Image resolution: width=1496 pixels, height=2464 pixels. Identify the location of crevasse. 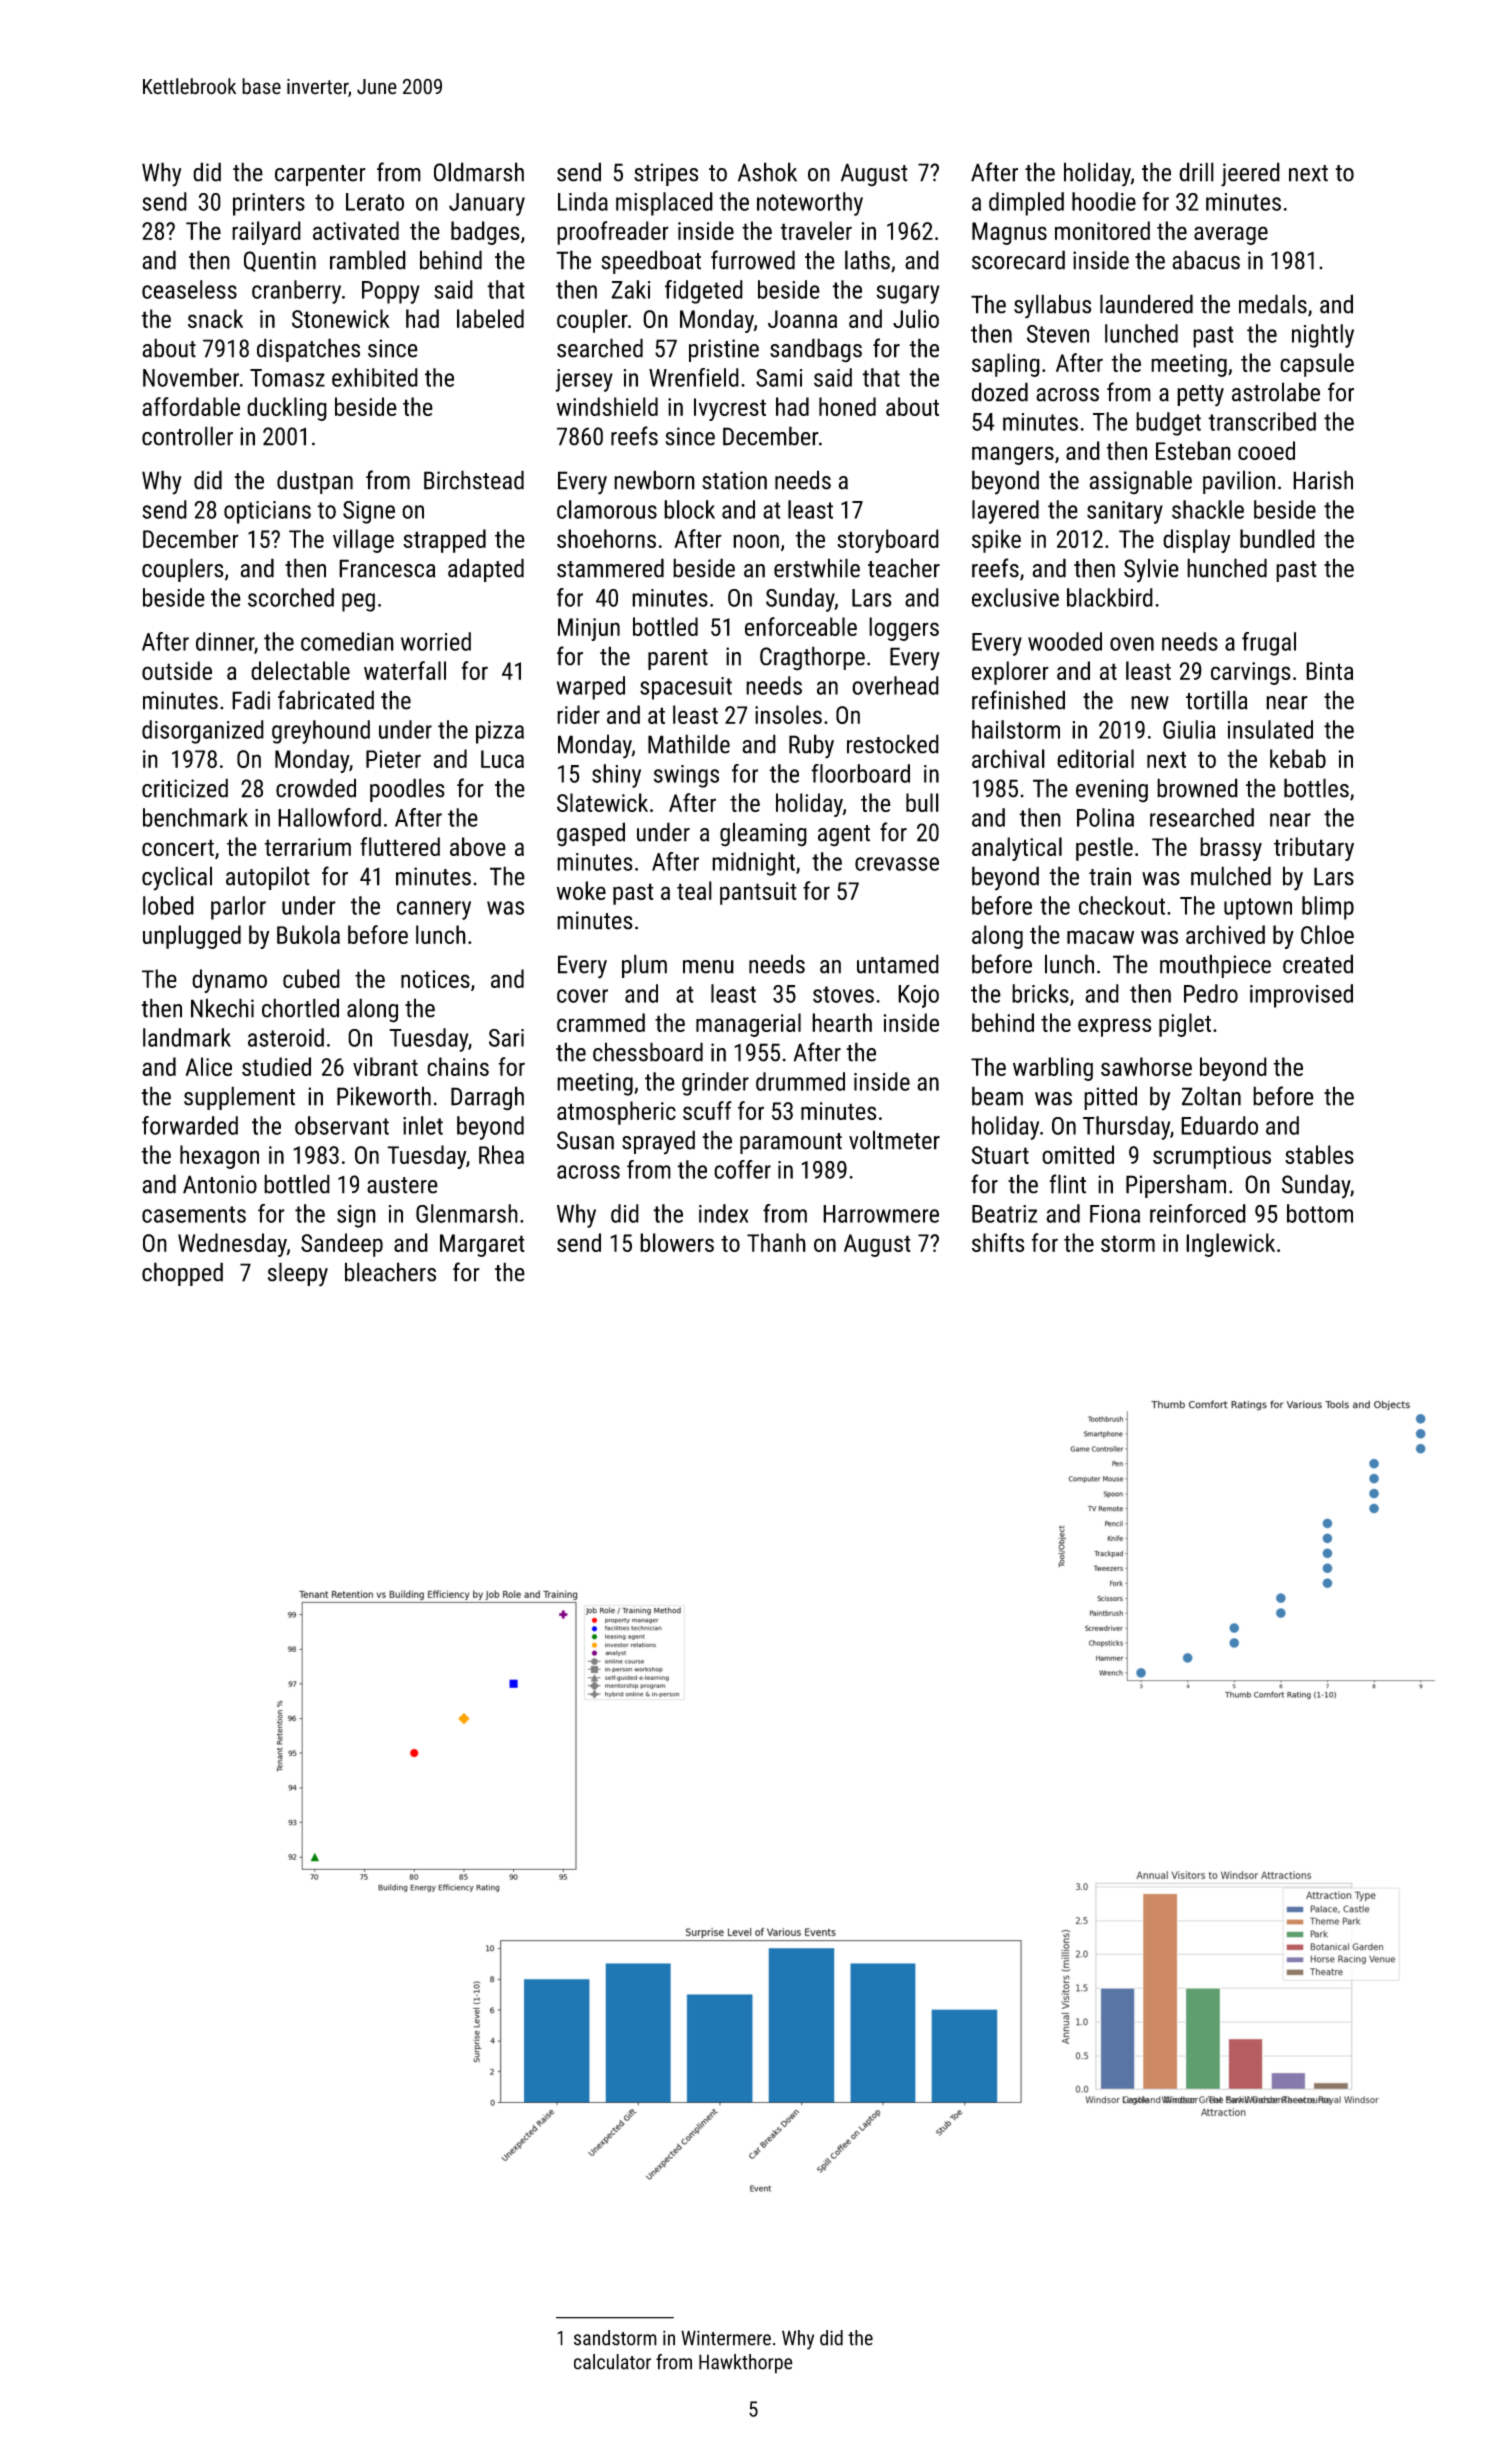
(897, 864).
